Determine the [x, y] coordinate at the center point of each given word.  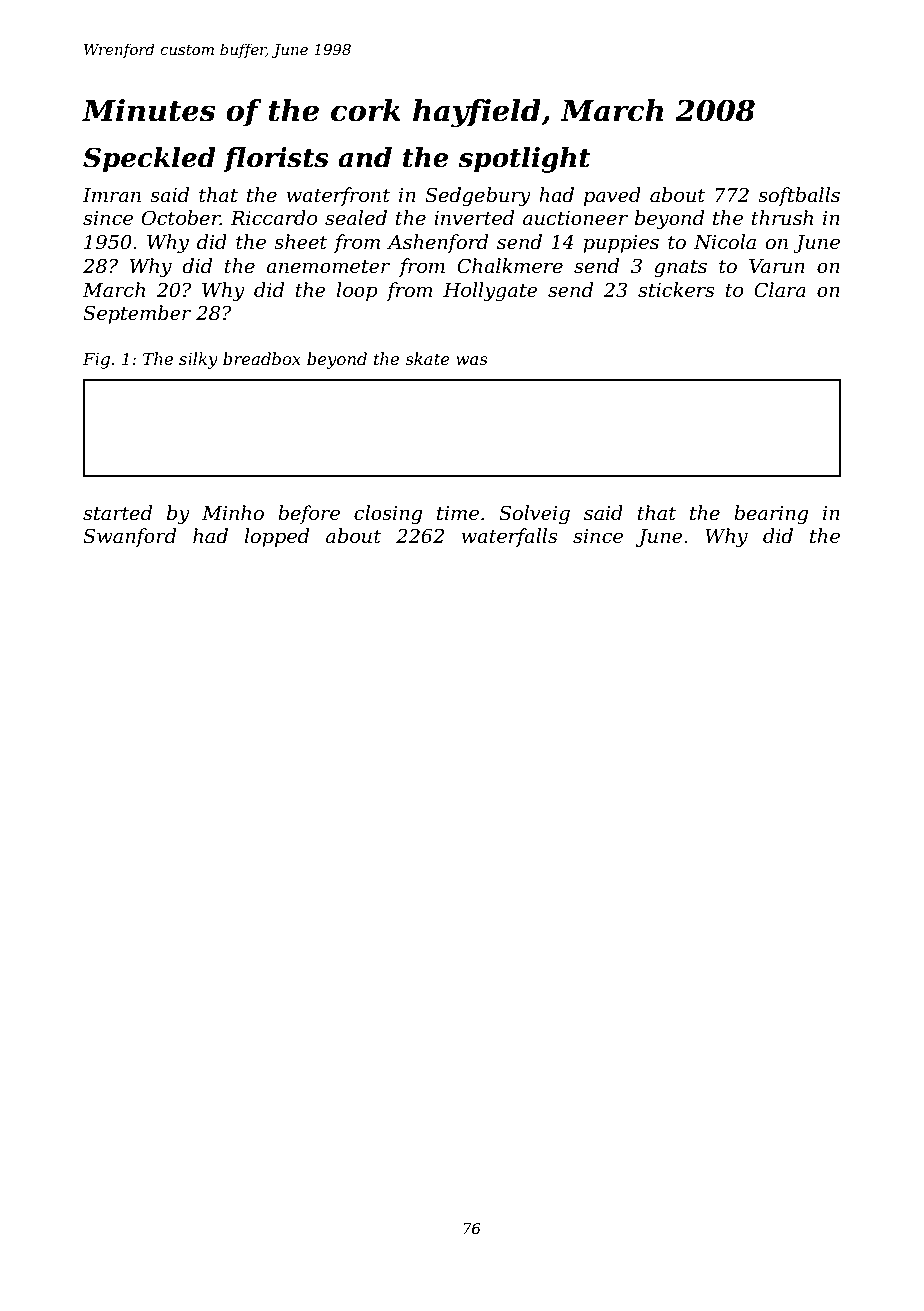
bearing [771, 515]
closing [388, 515]
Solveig [534, 515]
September [137, 314]
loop [357, 291]
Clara [780, 290]
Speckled [149, 160]
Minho [233, 513]
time [458, 513]
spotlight [524, 160]
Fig [96, 361]
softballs [799, 196]
